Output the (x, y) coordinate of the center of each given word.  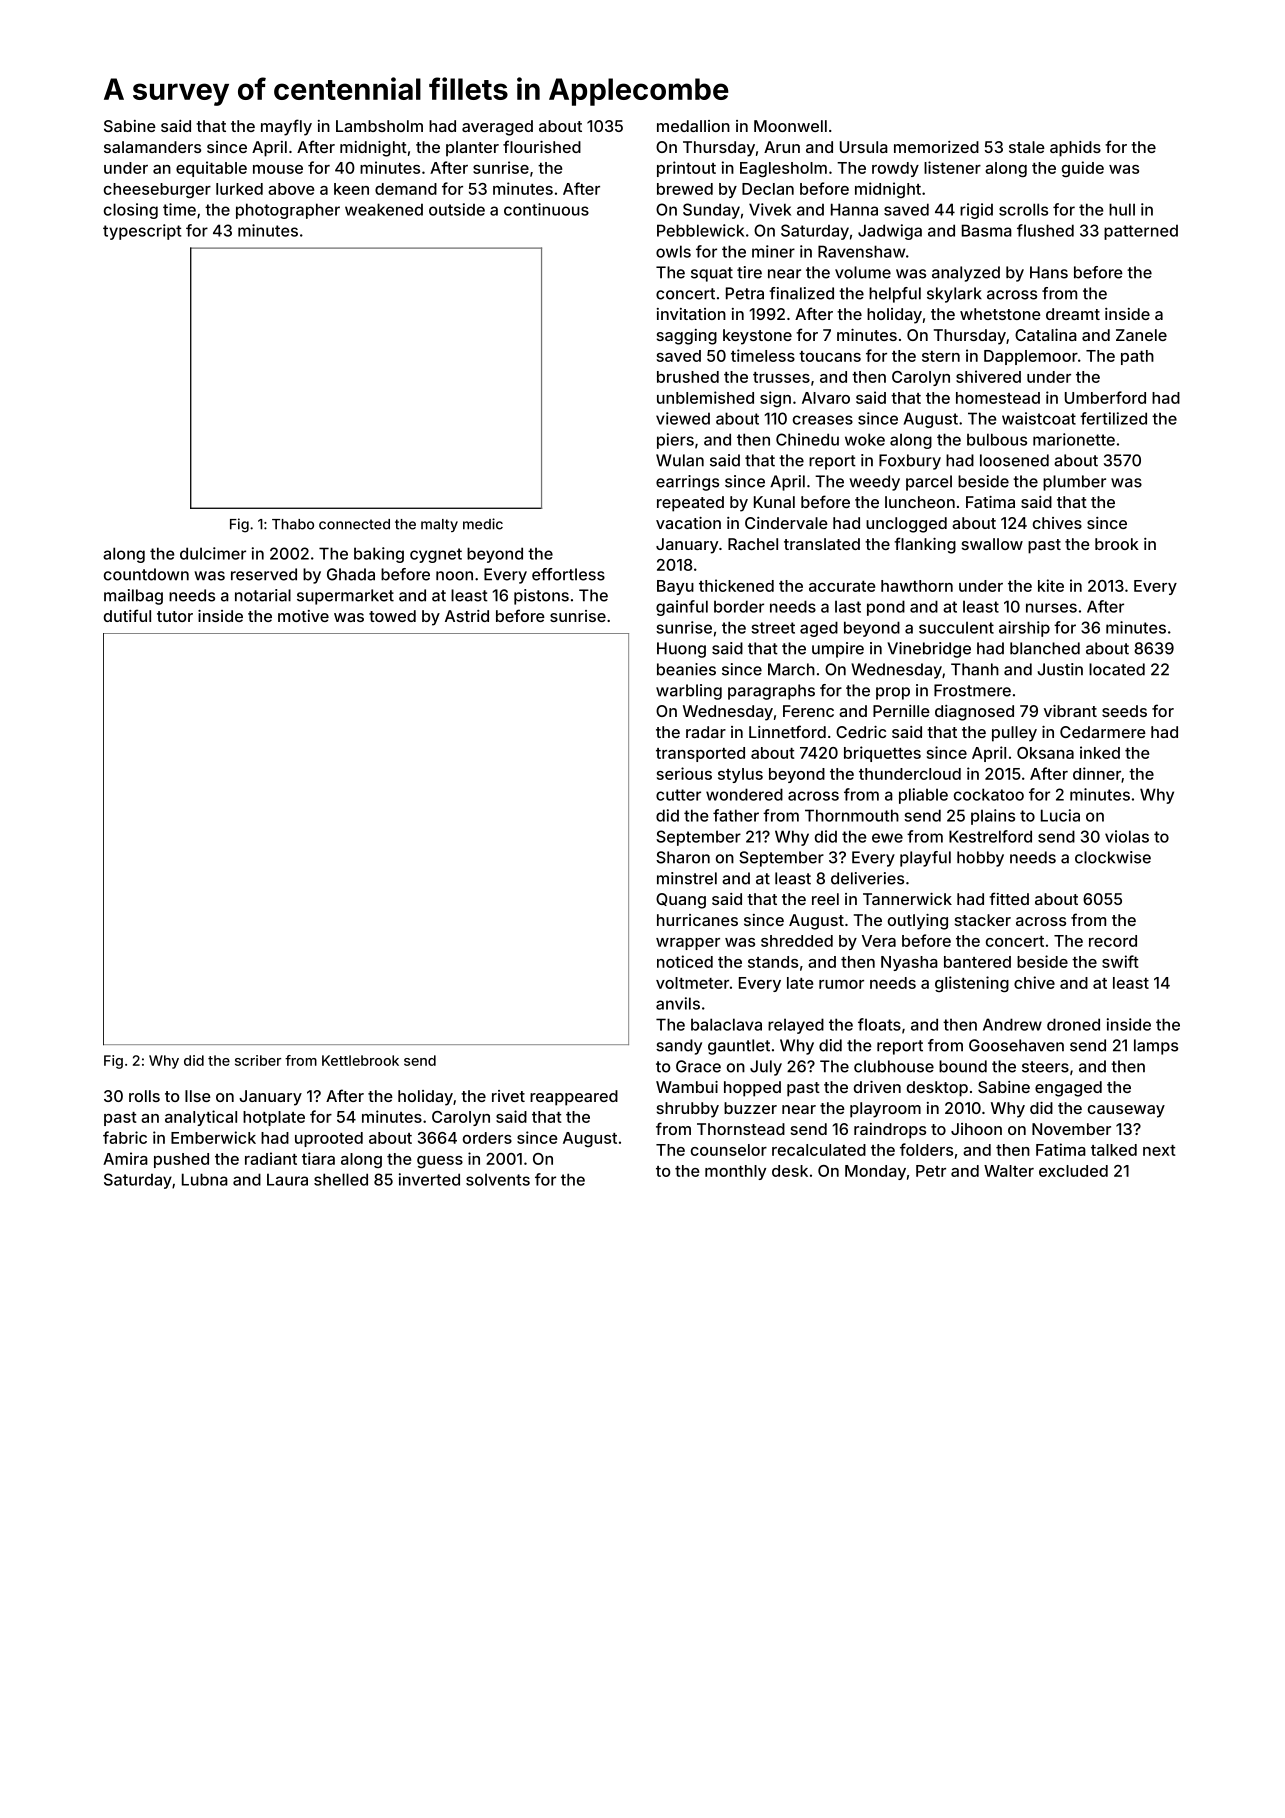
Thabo (293, 524)
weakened (384, 209)
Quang (681, 901)
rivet (508, 1096)
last (848, 606)
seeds (1124, 711)
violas (1127, 836)
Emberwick (213, 1137)
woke (865, 439)
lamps (1156, 1047)
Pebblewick (700, 230)
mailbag (133, 597)
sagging (687, 337)
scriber (258, 1060)
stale (1027, 147)
